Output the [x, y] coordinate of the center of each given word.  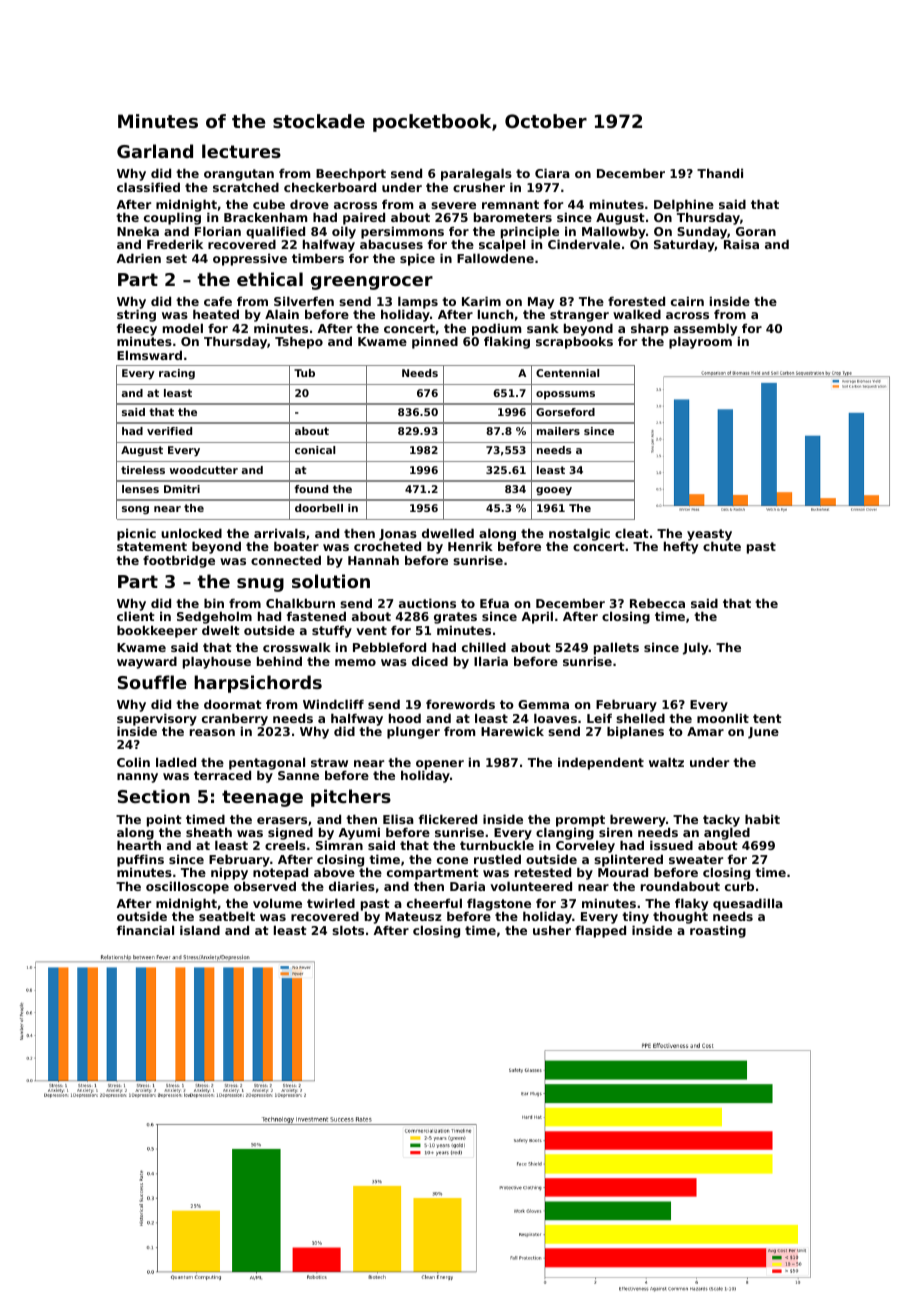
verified [169, 431]
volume [277, 903]
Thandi [720, 173]
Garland [155, 151]
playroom [700, 343]
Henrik [470, 546]
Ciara [552, 173]
